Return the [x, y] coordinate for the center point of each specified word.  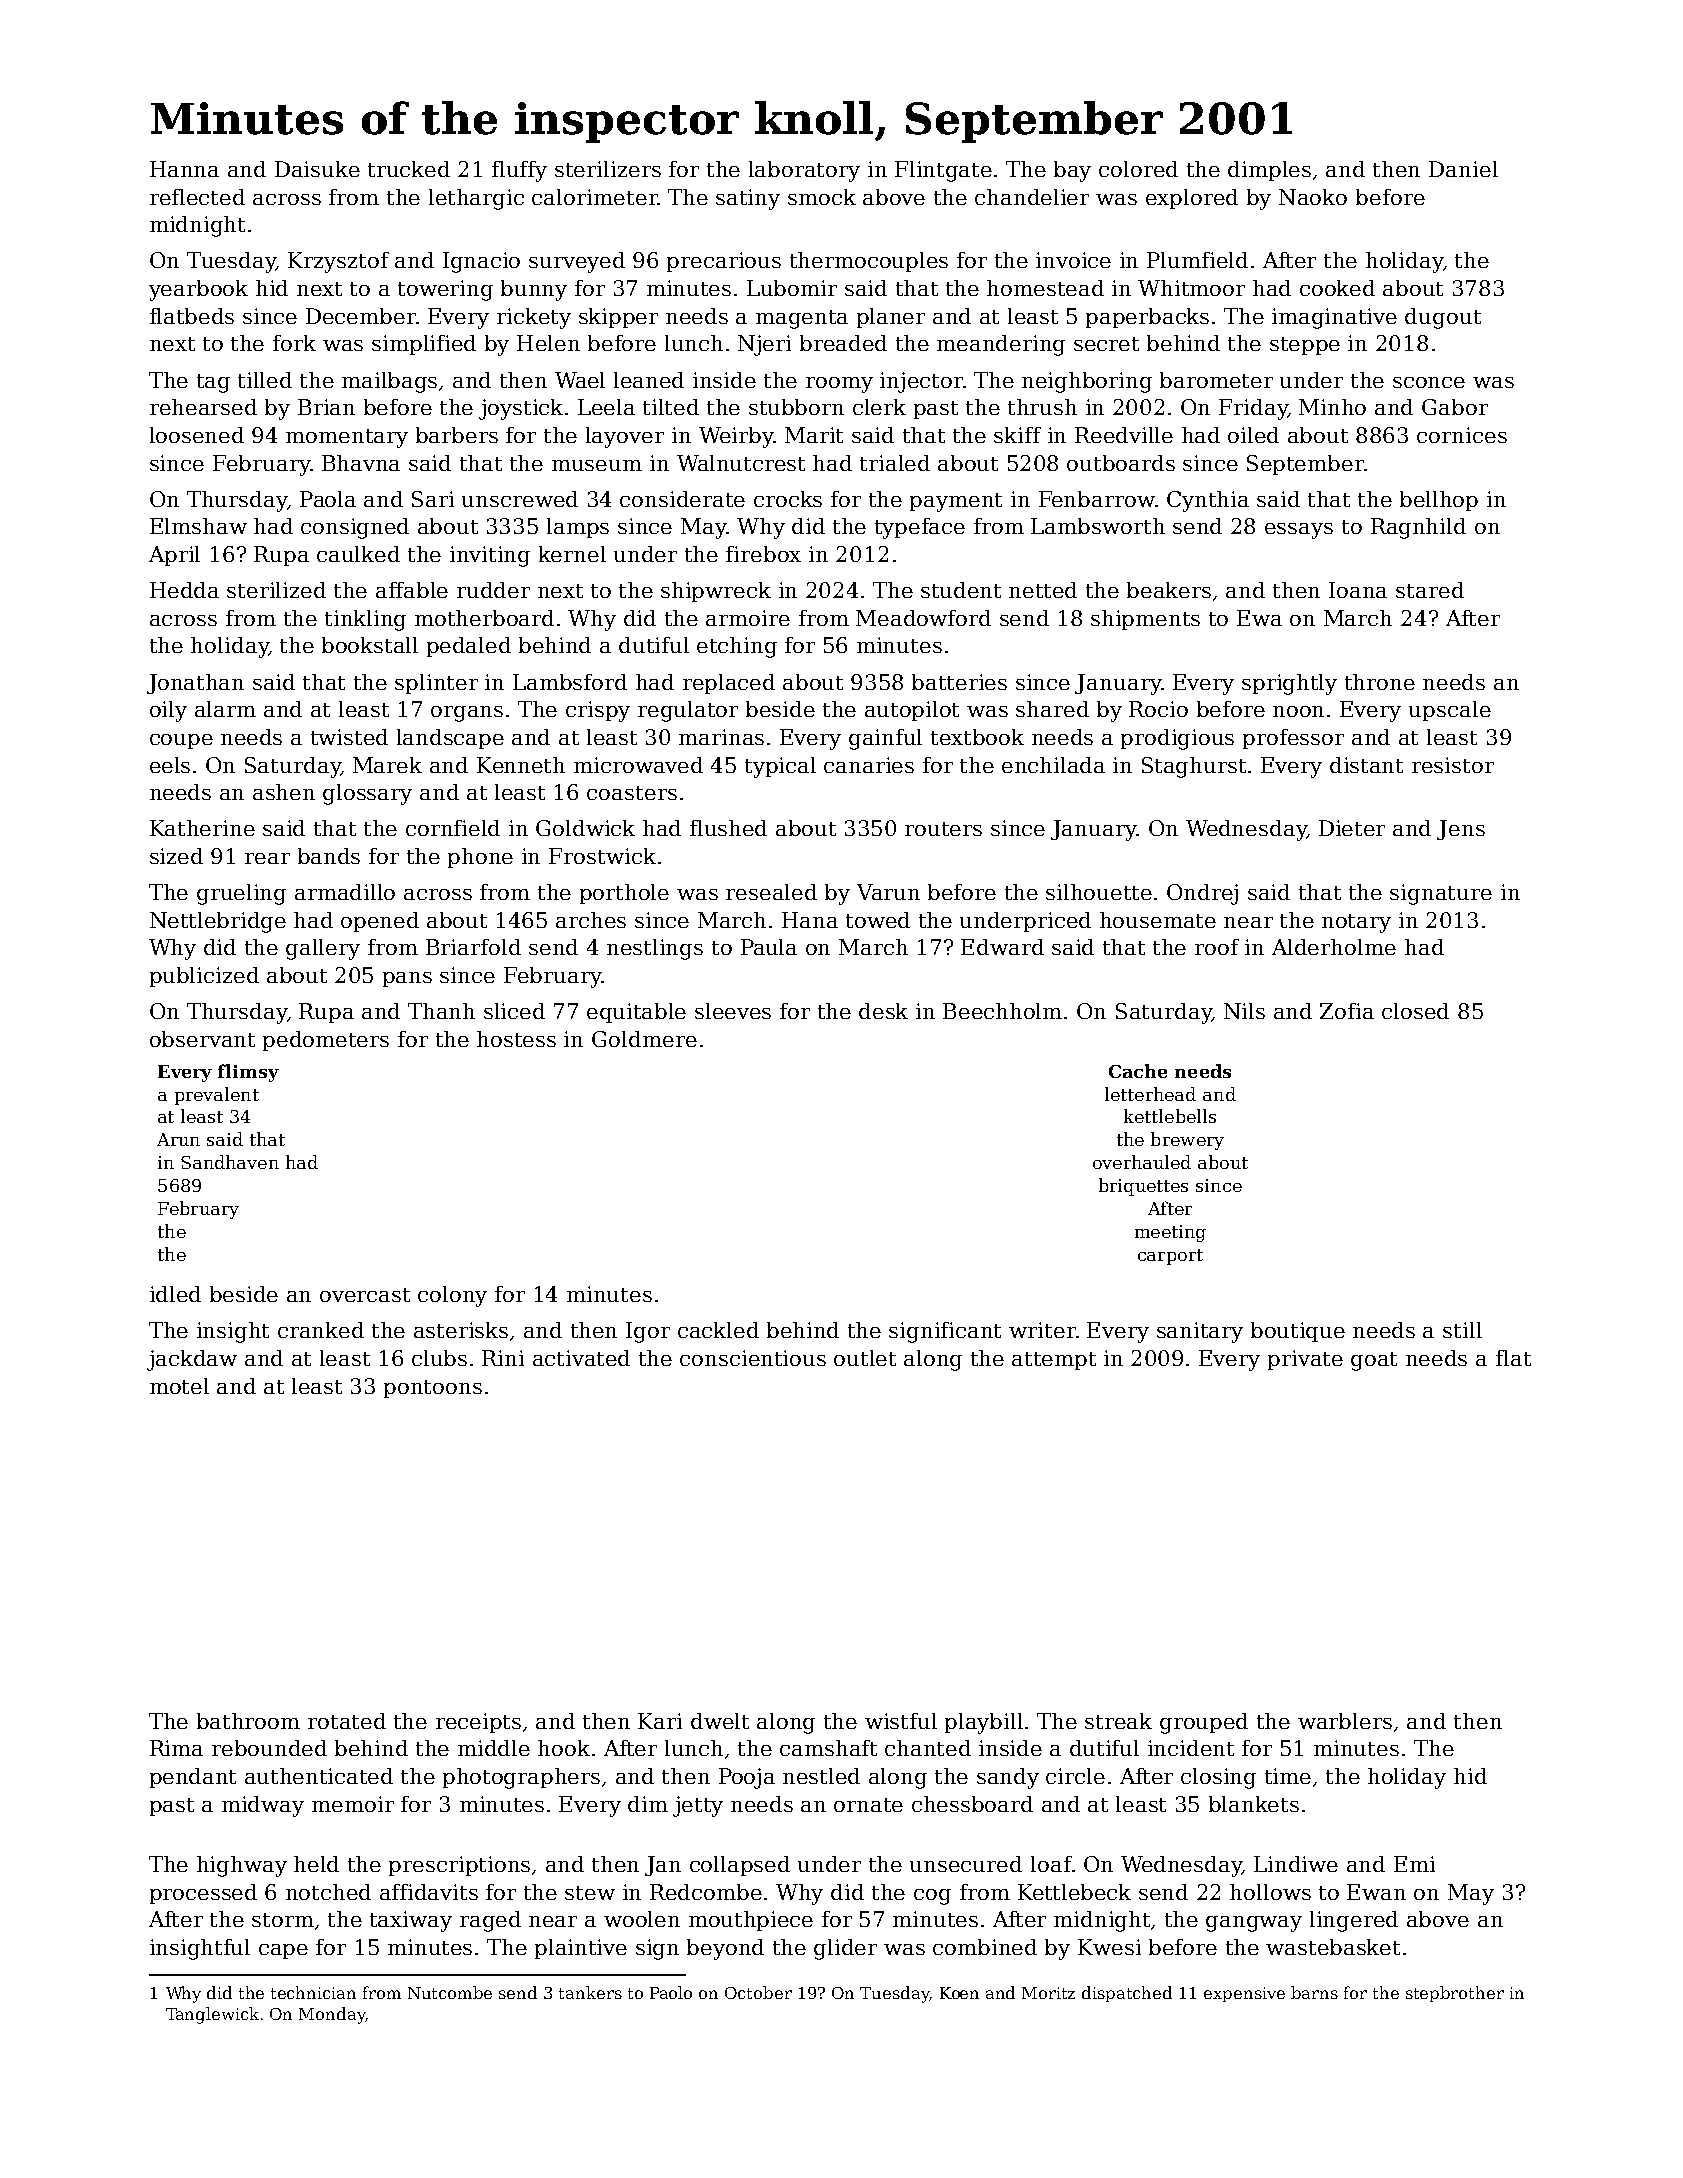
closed [1415, 1011]
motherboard [484, 618]
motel [179, 1386]
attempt [1054, 1361]
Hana [810, 920]
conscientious [753, 1358]
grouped [1204, 1723]
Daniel [1463, 169]
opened [380, 922]
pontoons [433, 1389]
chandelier [1032, 197]
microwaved [638, 765]
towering [445, 290]
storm [283, 1920]
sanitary [1200, 1332]
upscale [1450, 711]
